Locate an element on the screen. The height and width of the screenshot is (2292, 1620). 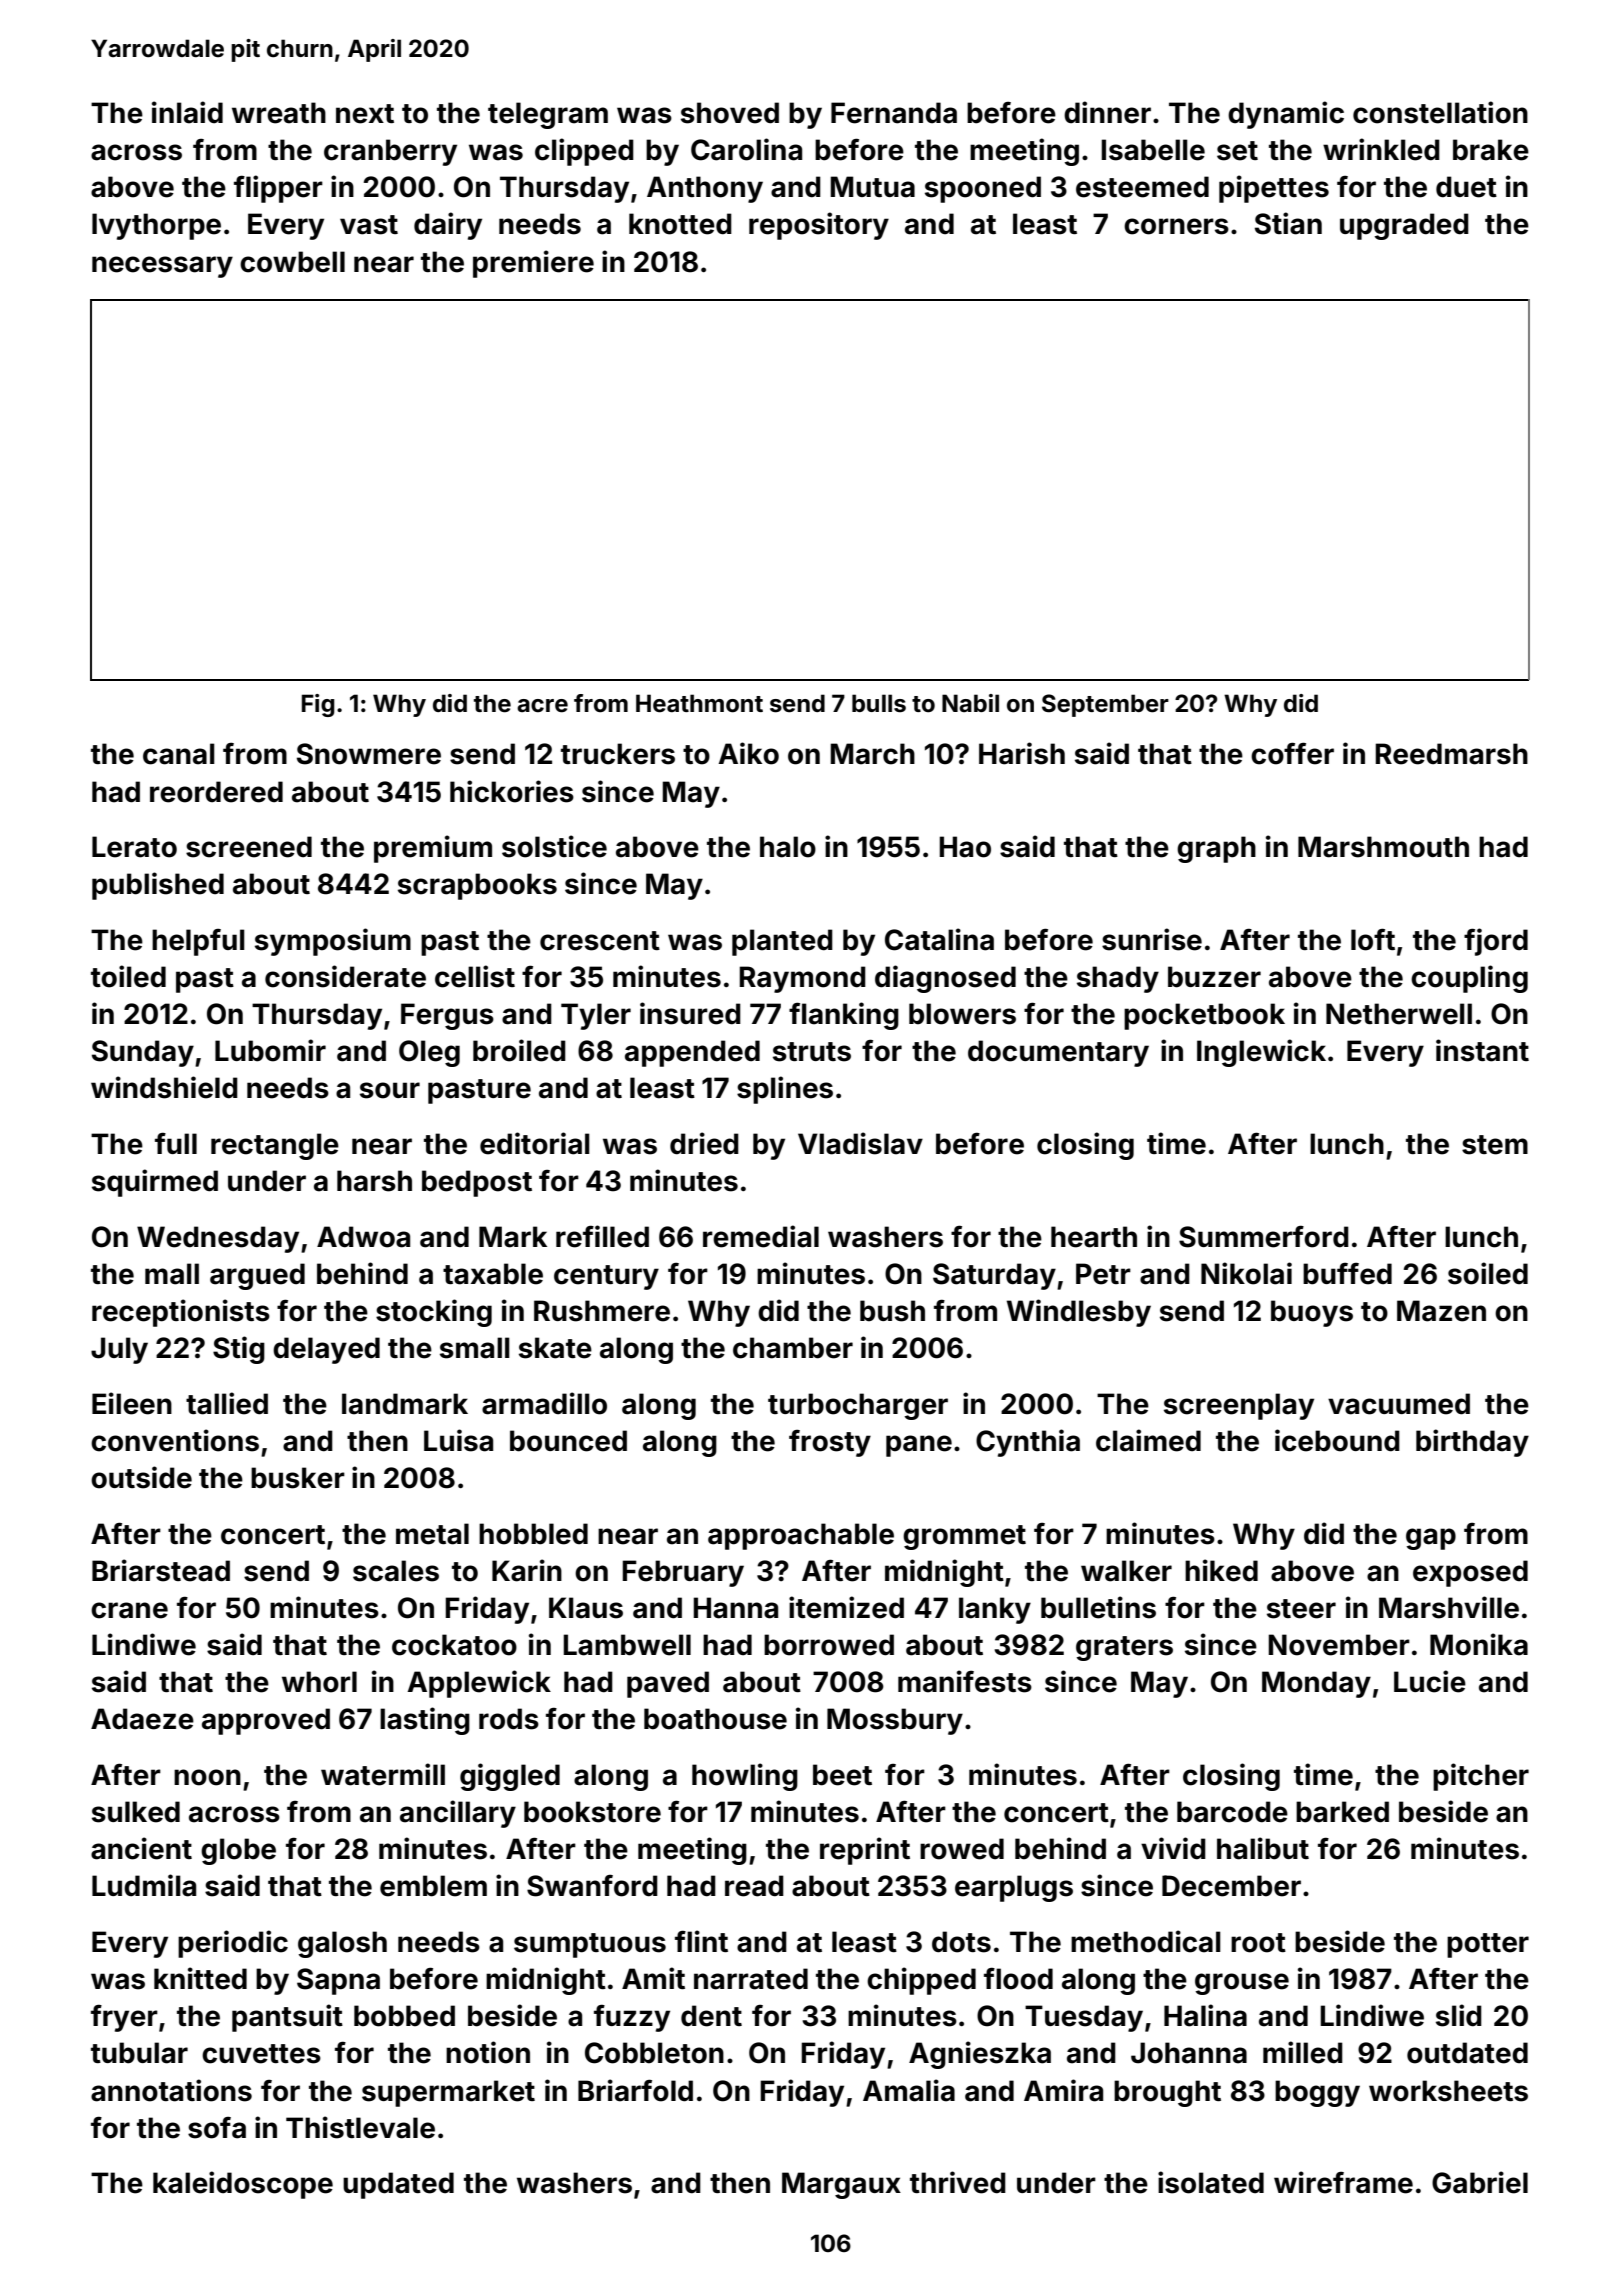
Stian is located at coordinates (1288, 223).
